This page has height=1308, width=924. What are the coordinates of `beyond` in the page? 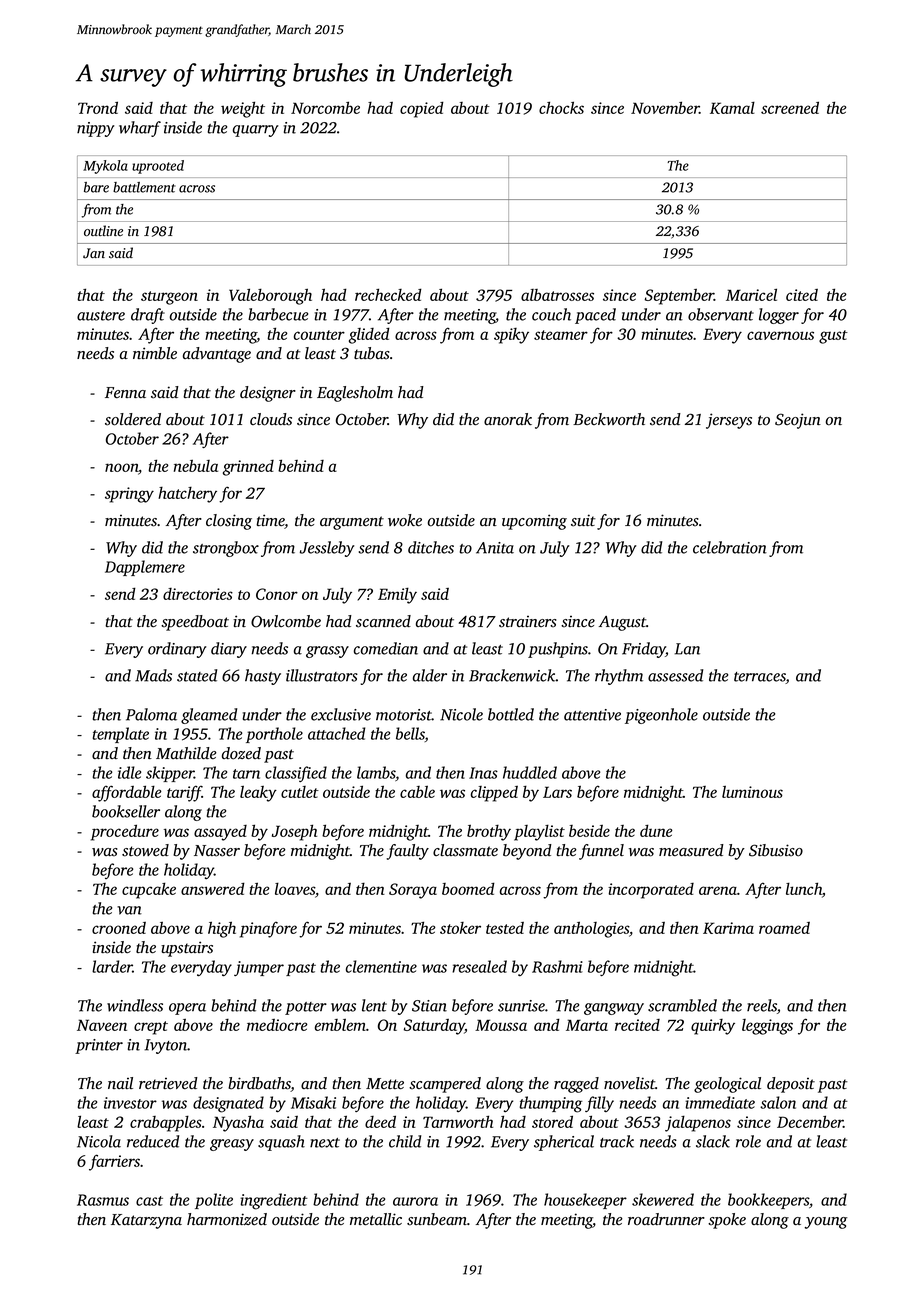 It's located at (527, 852).
